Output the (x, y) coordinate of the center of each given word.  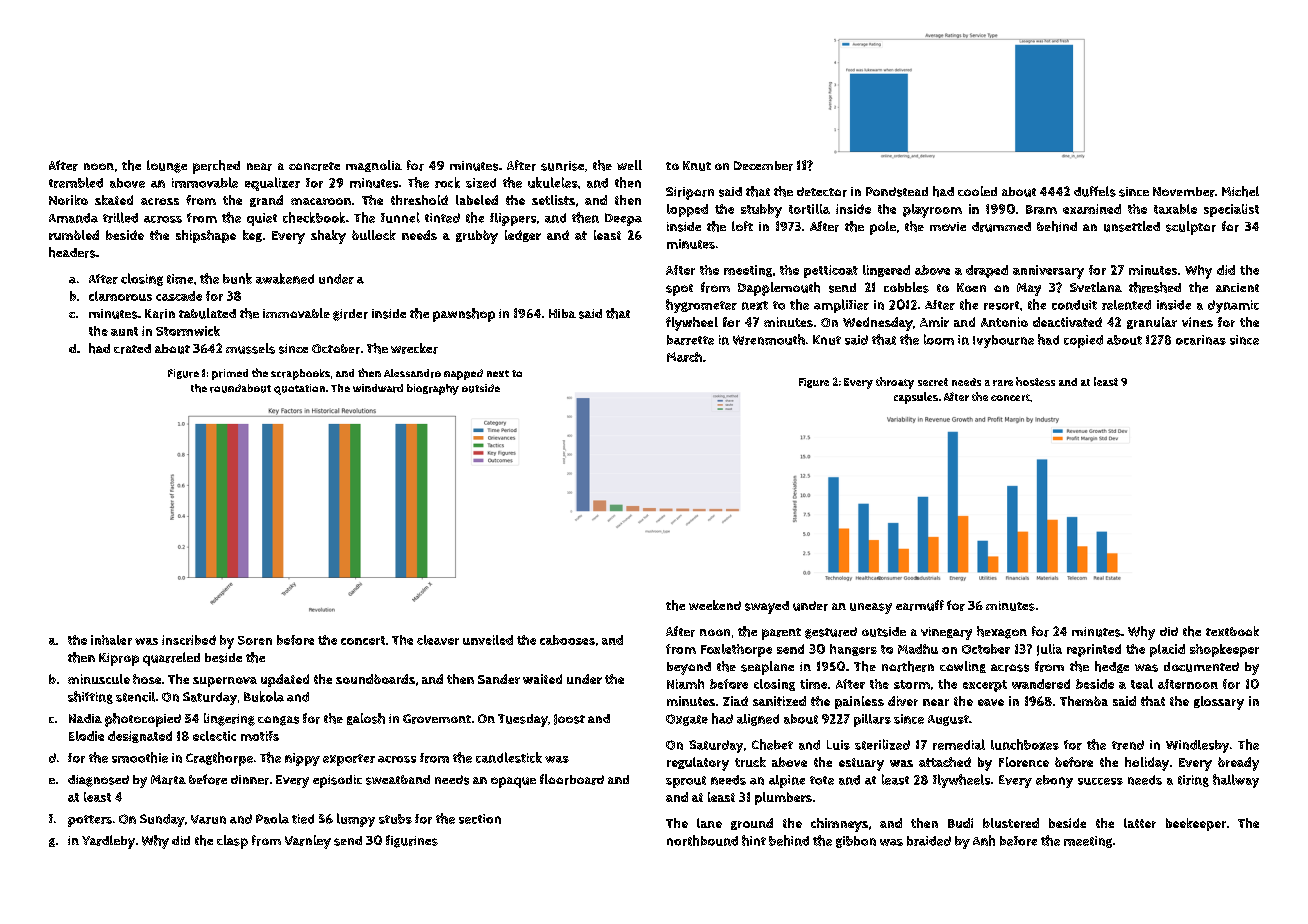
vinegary (946, 633)
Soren (255, 640)
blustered (1011, 823)
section (480, 819)
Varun (208, 819)
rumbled (74, 235)
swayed (767, 607)
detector (822, 192)
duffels (1095, 191)
